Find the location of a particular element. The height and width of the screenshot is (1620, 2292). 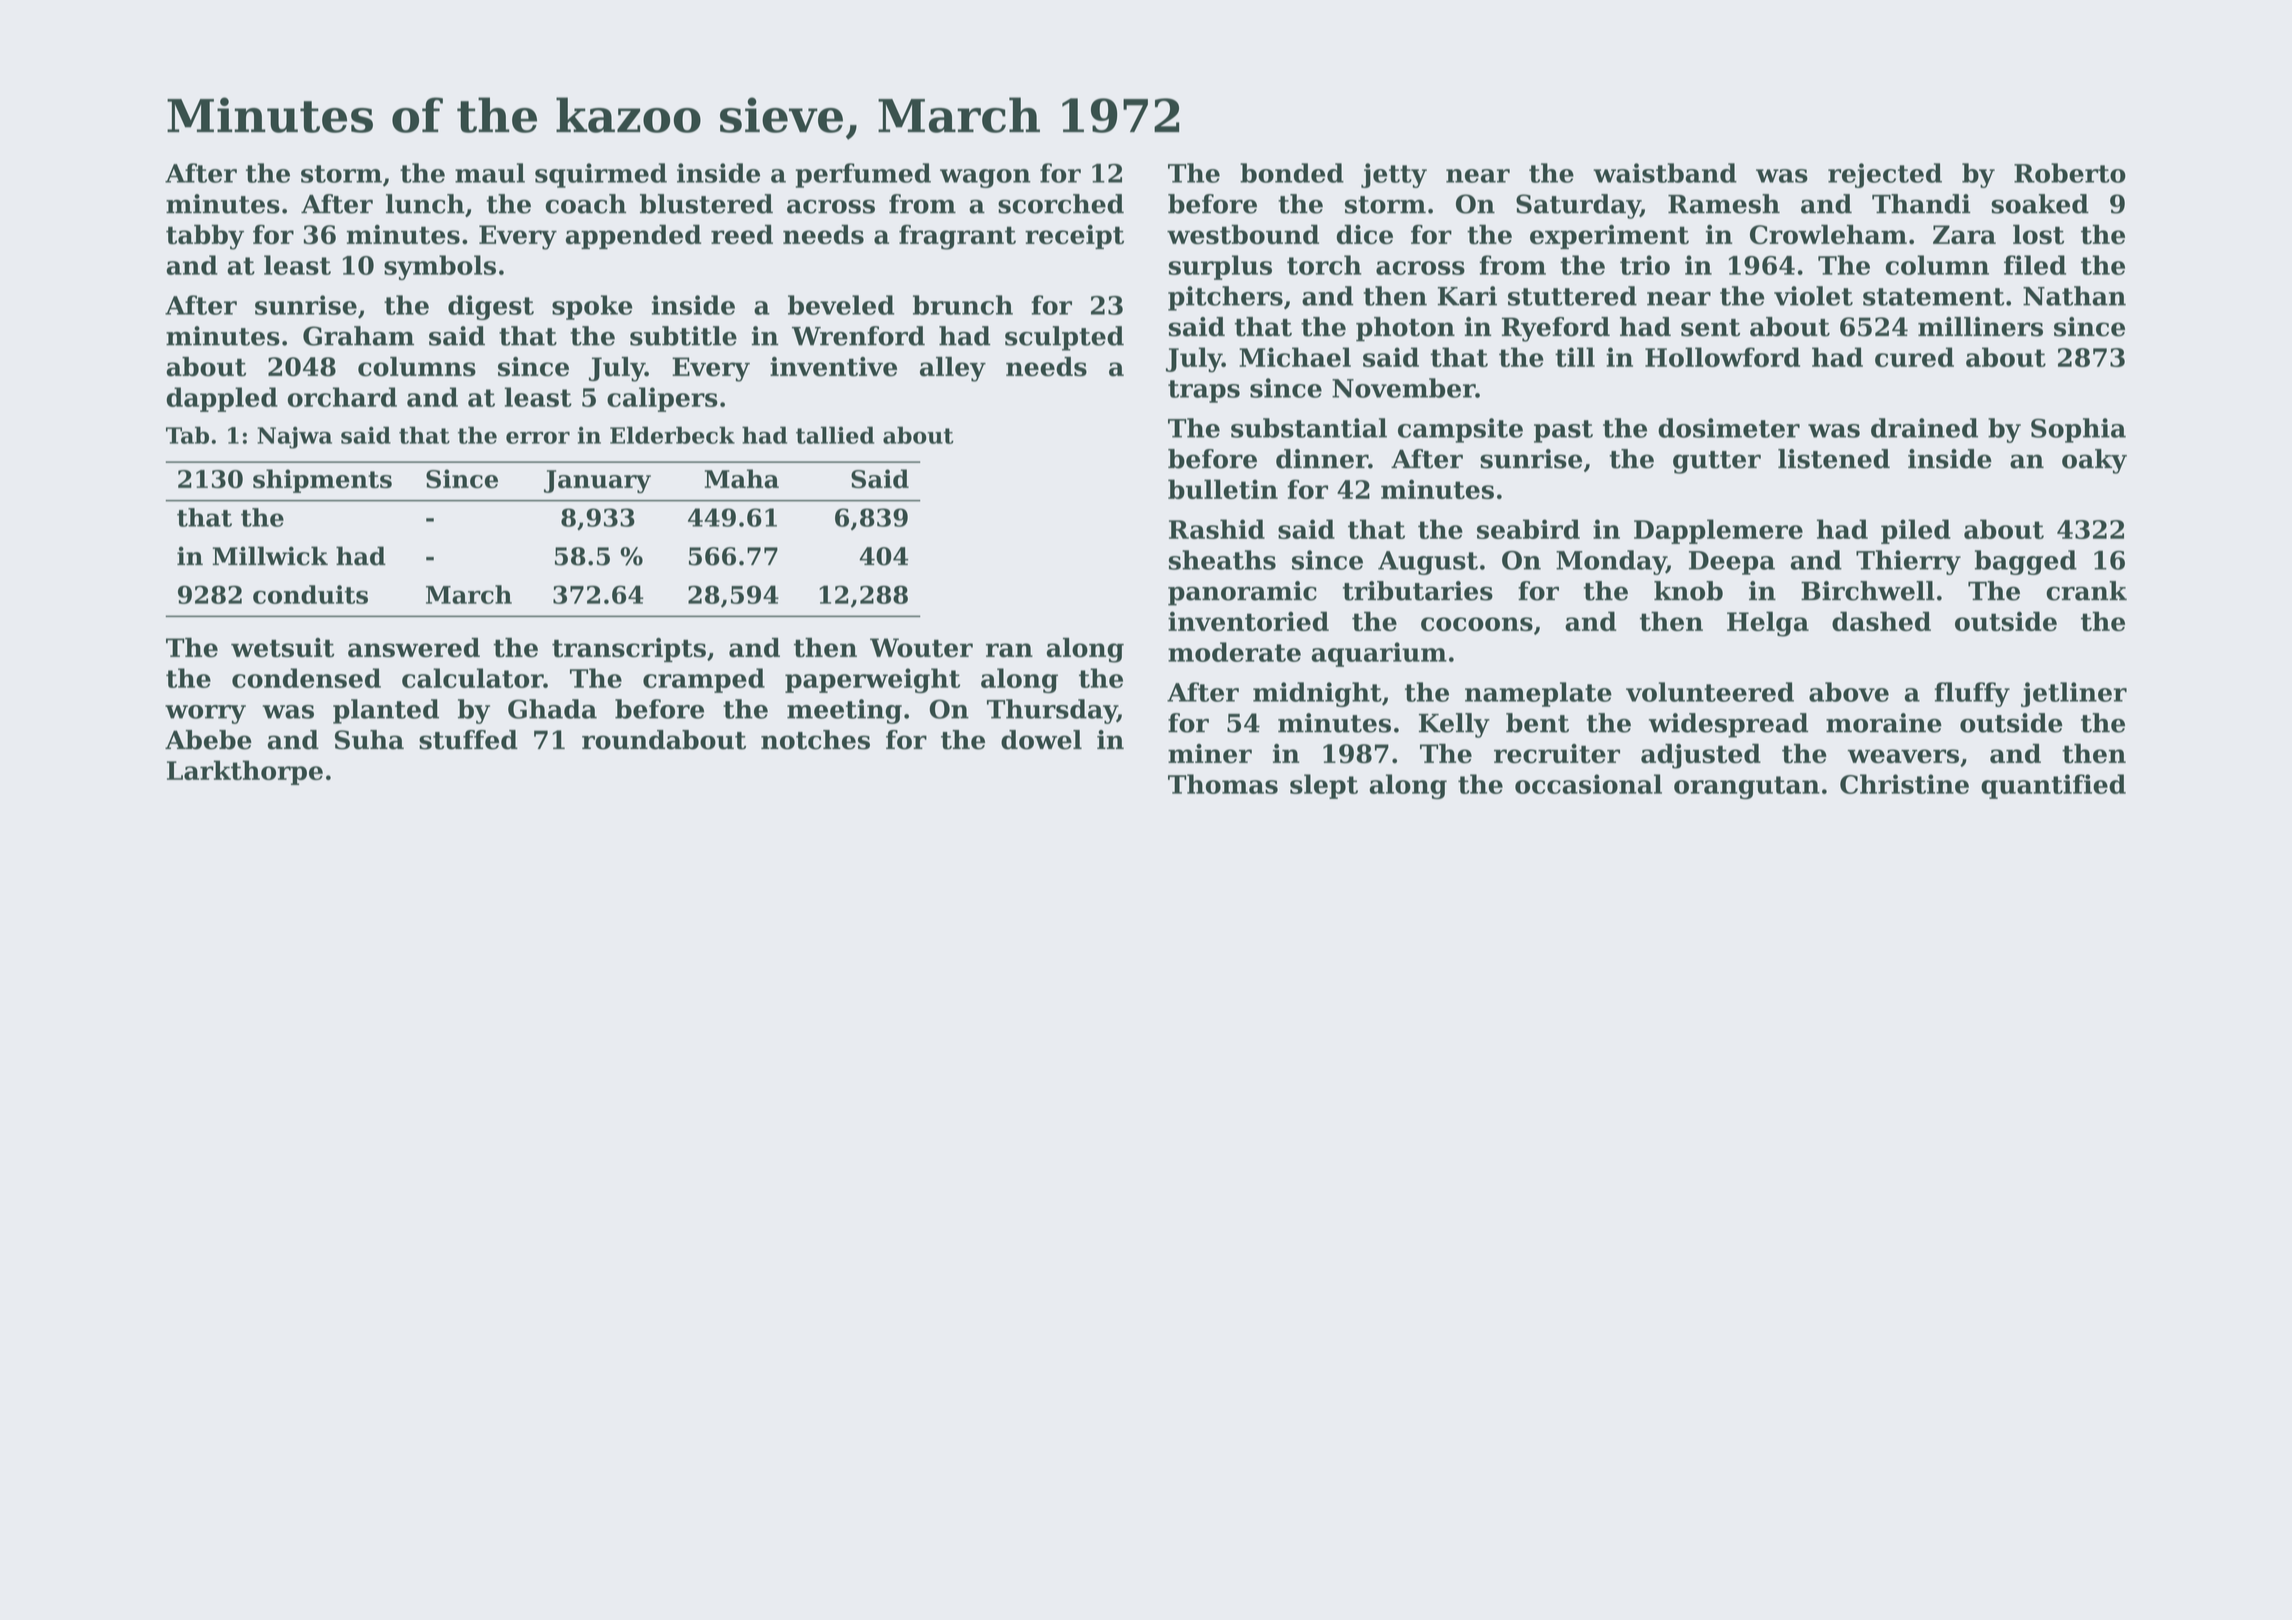

dice is located at coordinates (1365, 234).
